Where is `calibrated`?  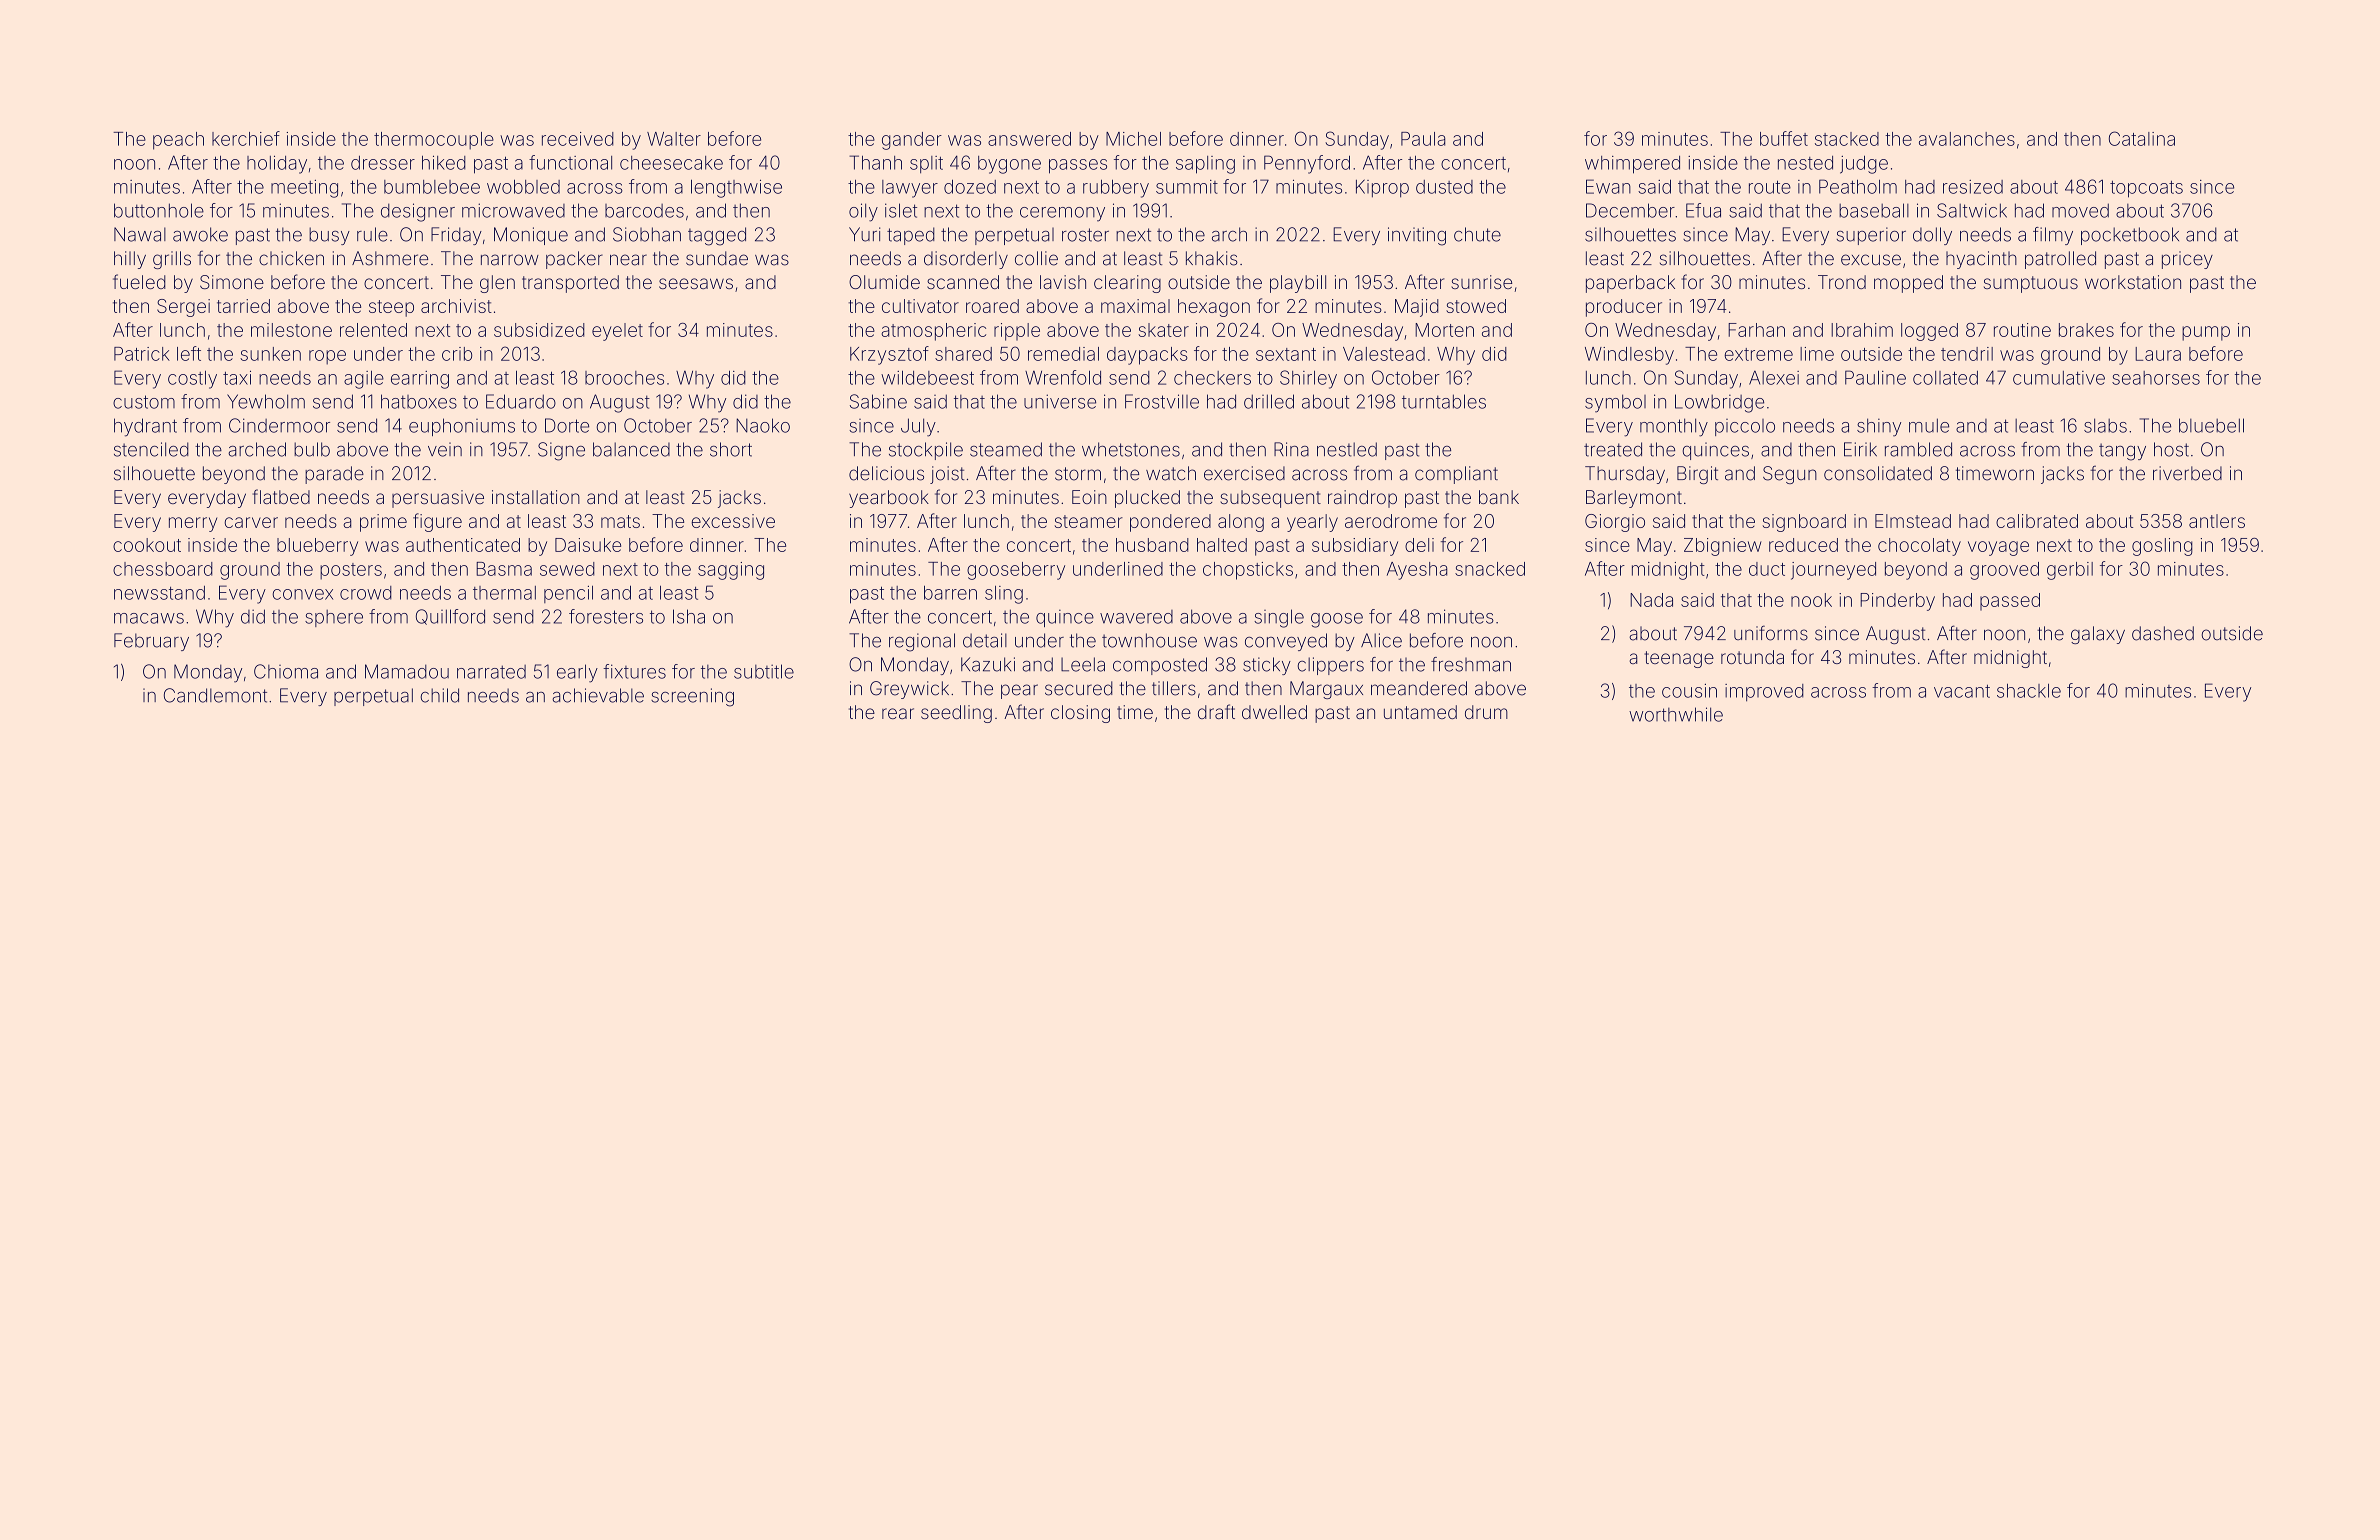 calibrated is located at coordinates (2037, 521).
